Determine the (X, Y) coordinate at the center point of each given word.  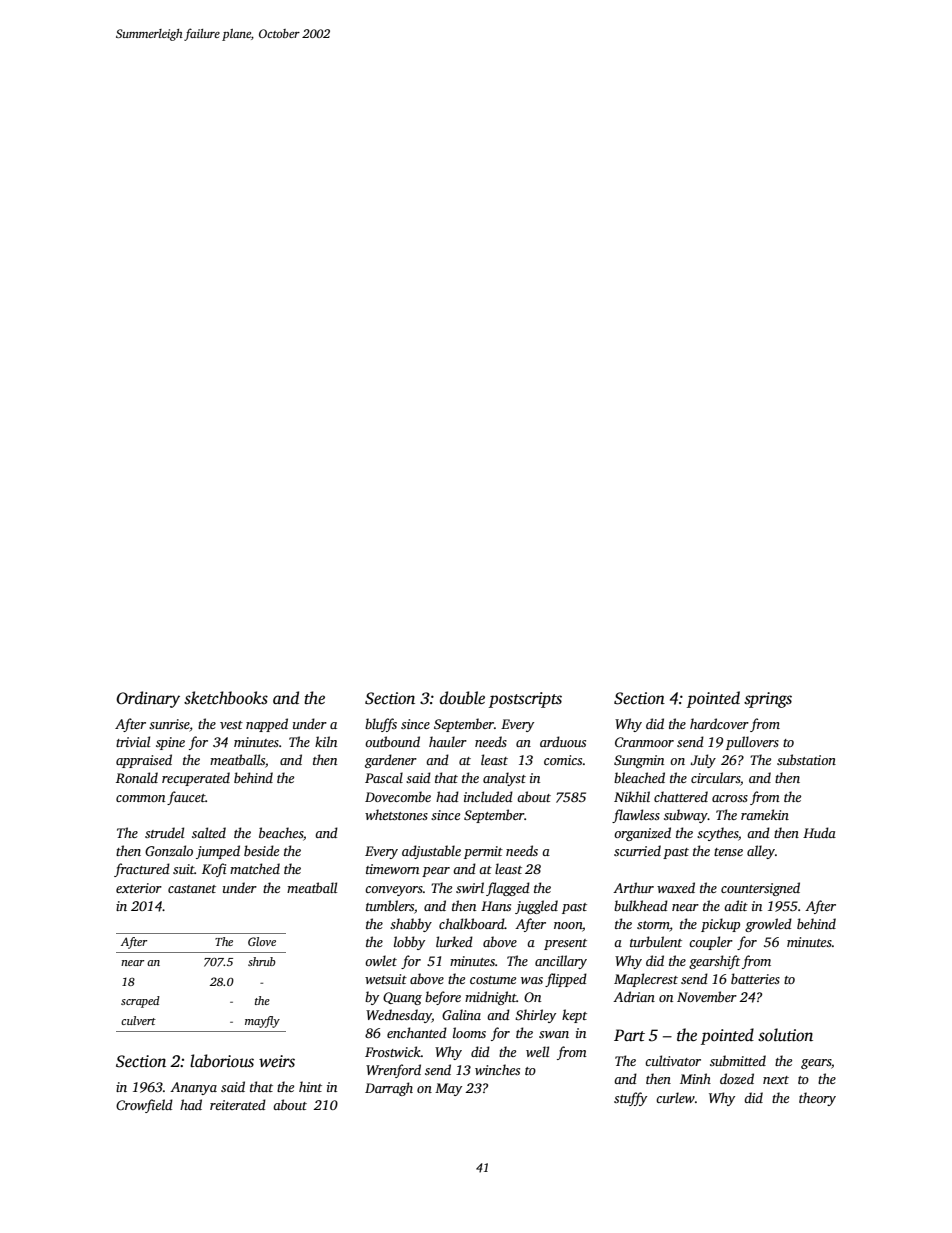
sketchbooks (226, 698)
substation (806, 759)
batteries (755, 978)
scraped (140, 1002)
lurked (454, 941)
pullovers (752, 743)
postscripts (525, 700)
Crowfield (144, 1106)
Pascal (384, 777)
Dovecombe (398, 796)
